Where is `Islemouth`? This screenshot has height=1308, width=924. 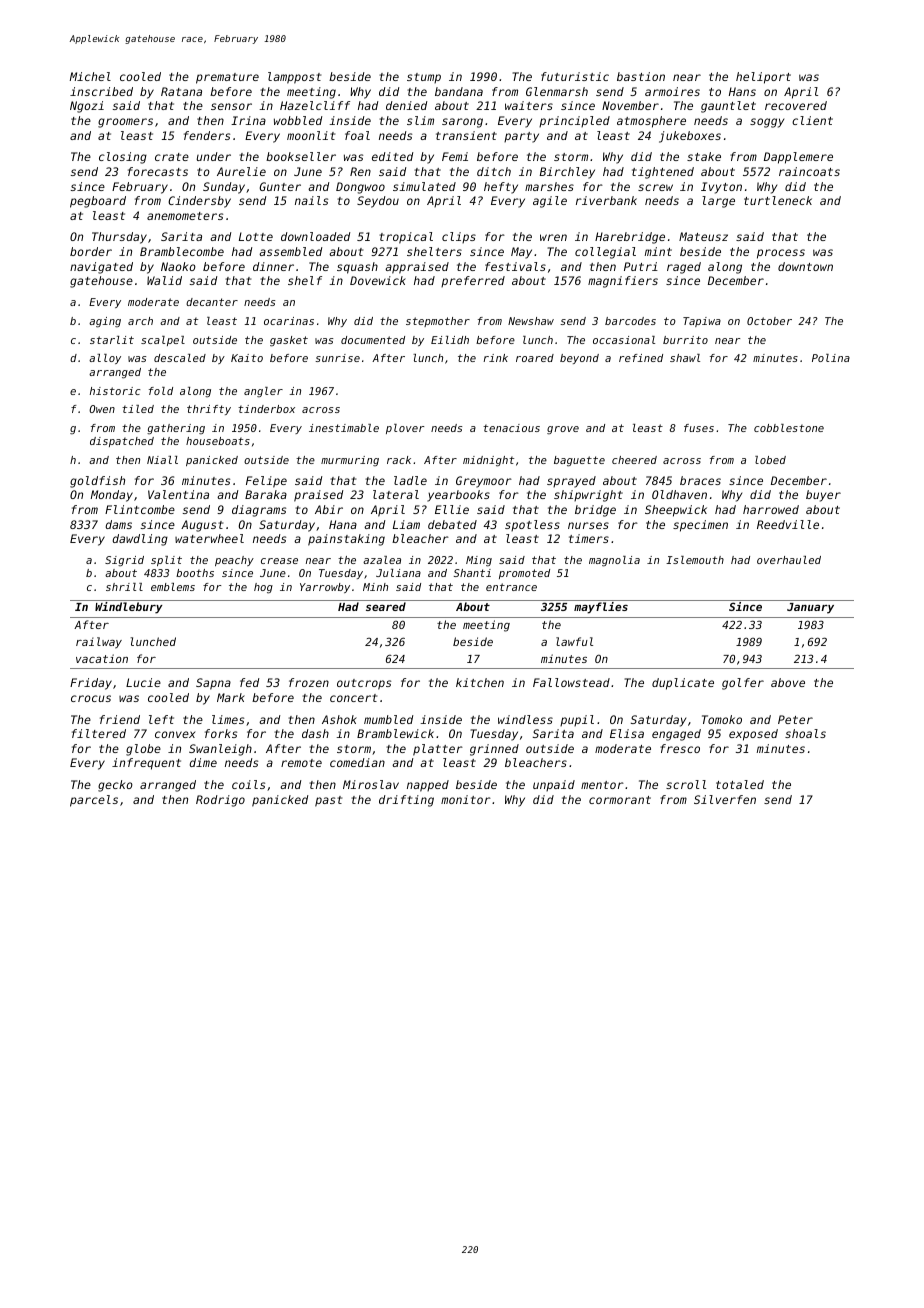
Islemouth is located at coordinates (695, 560).
